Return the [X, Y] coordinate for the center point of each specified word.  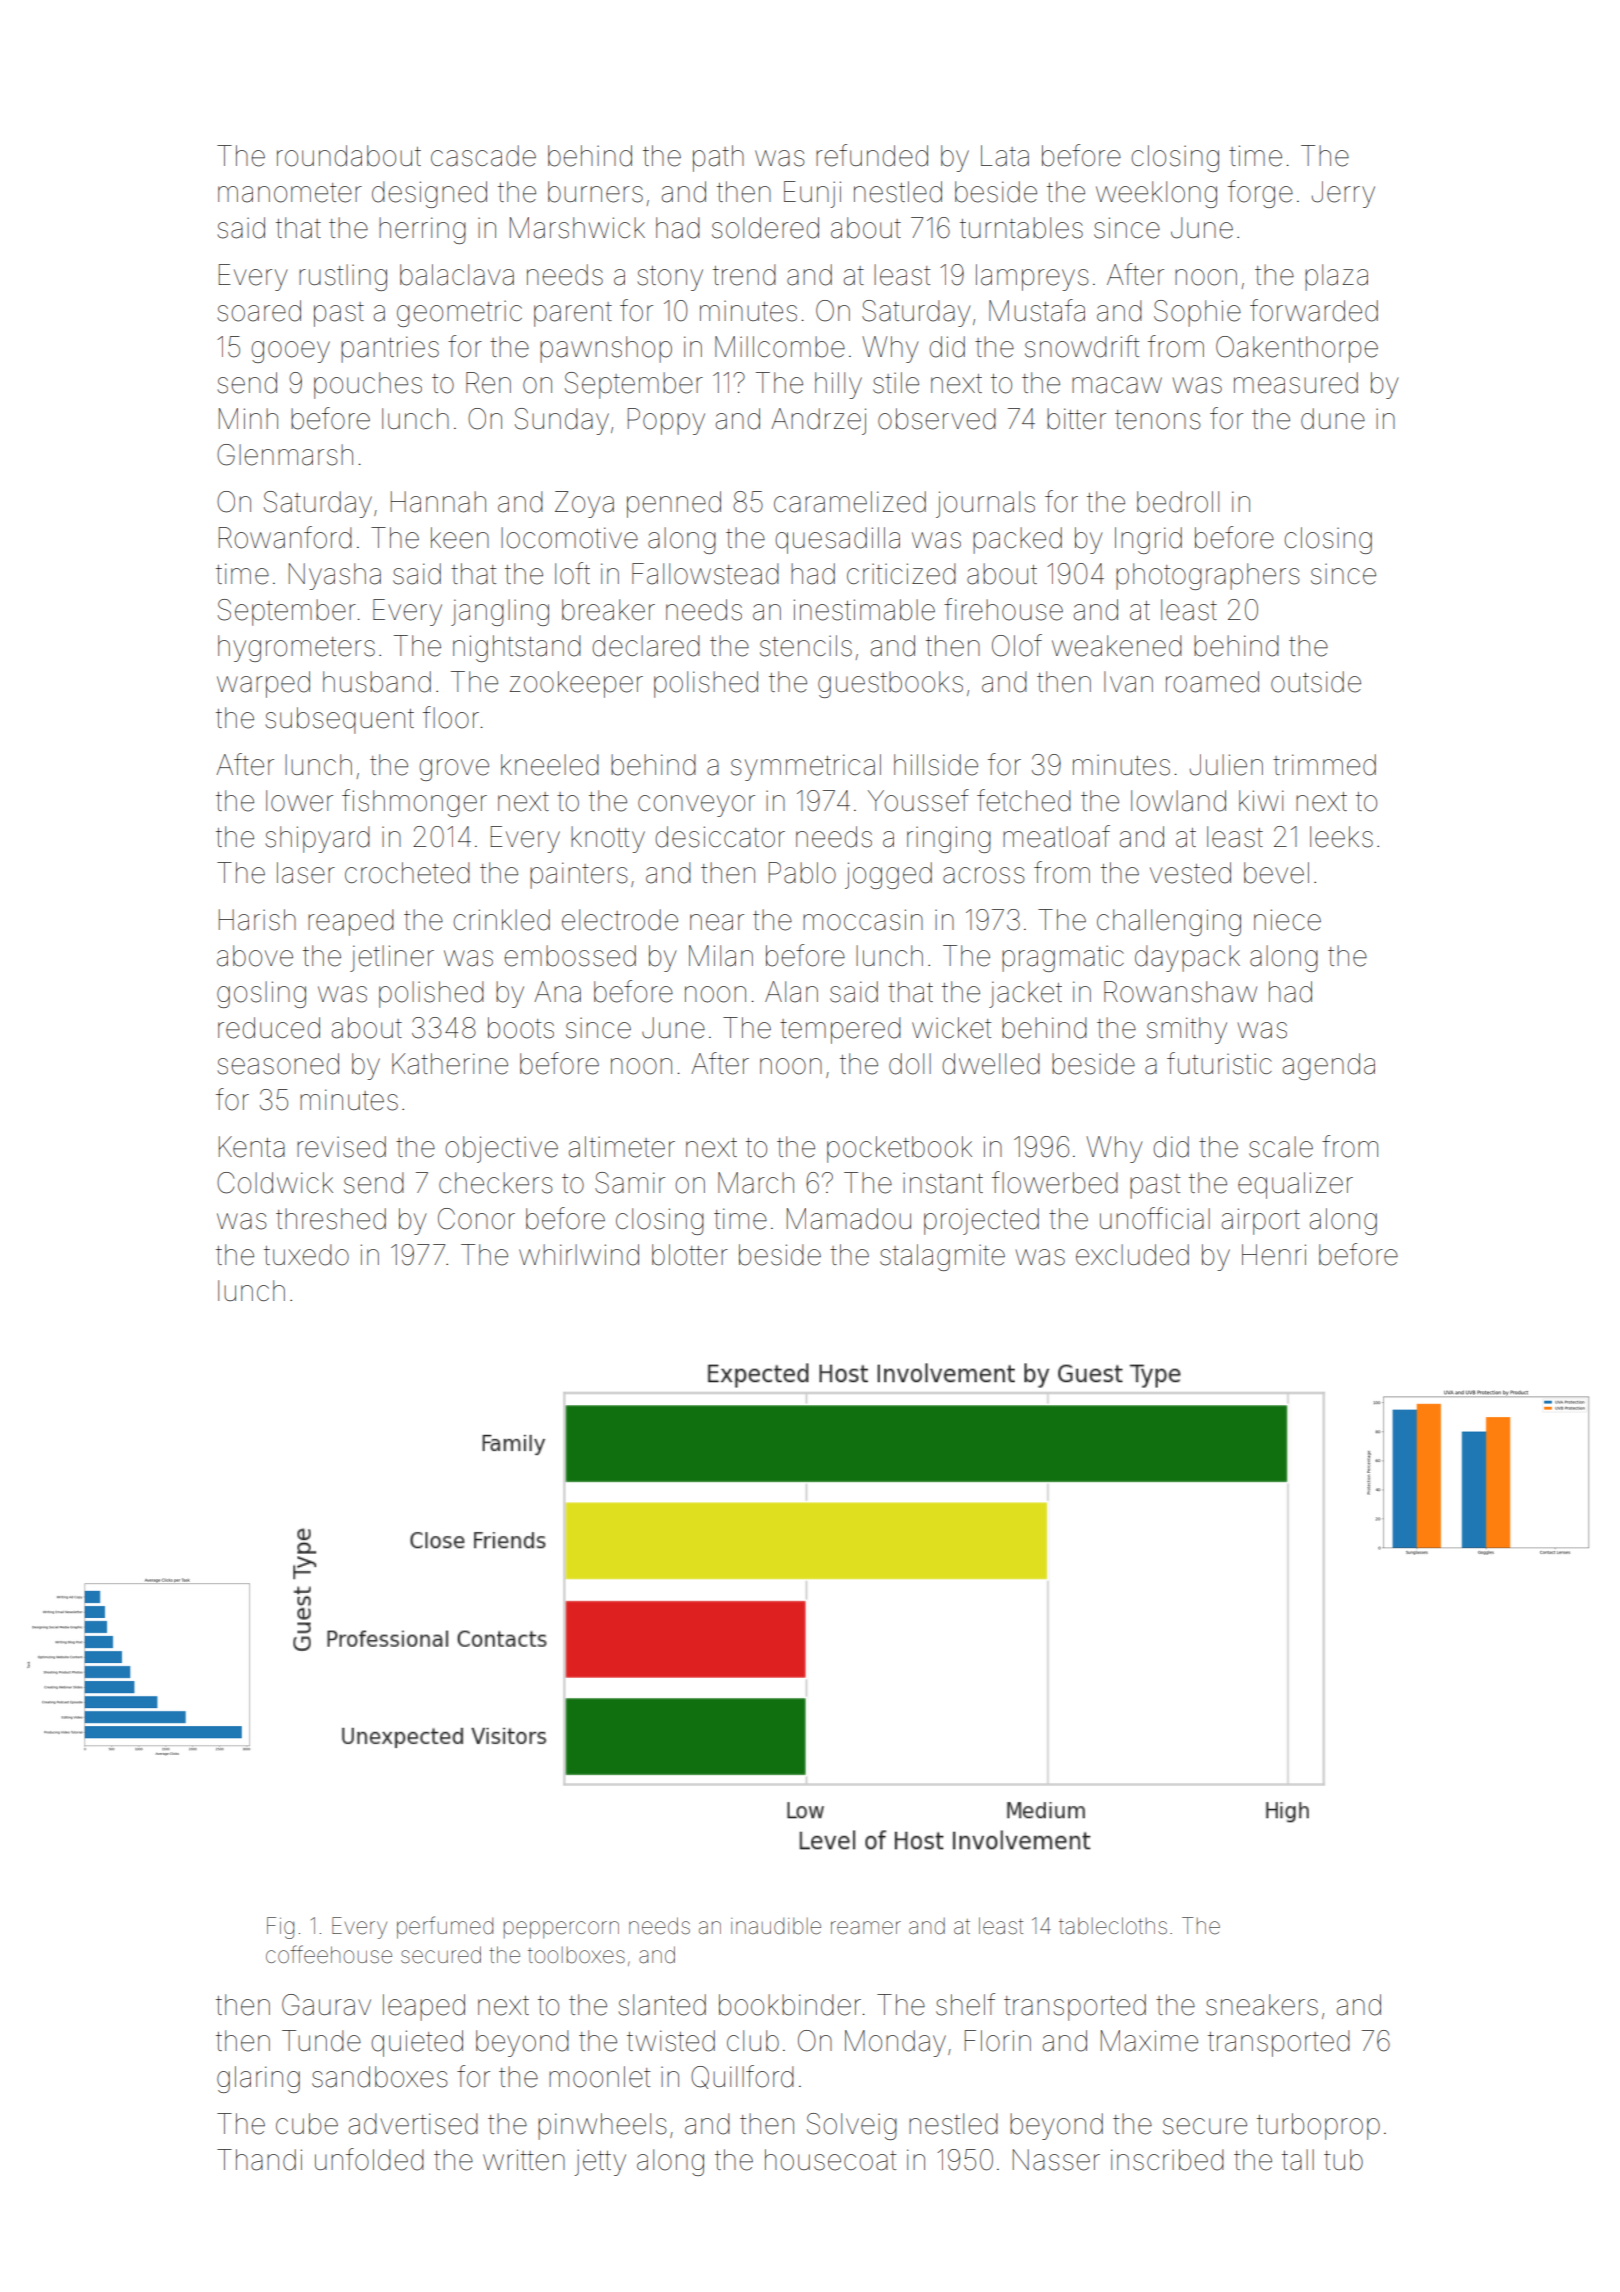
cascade [483, 156]
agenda [1329, 1066]
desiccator [720, 837]
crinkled [501, 920]
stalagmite [942, 1257]
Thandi [259, 2160]
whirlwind [579, 1255]
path [718, 158]
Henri [1274, 1255]
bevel [1276, 873]
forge [1260, 194]
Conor [476, 1219]
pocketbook [899, 1149]
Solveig [852, 2126]
